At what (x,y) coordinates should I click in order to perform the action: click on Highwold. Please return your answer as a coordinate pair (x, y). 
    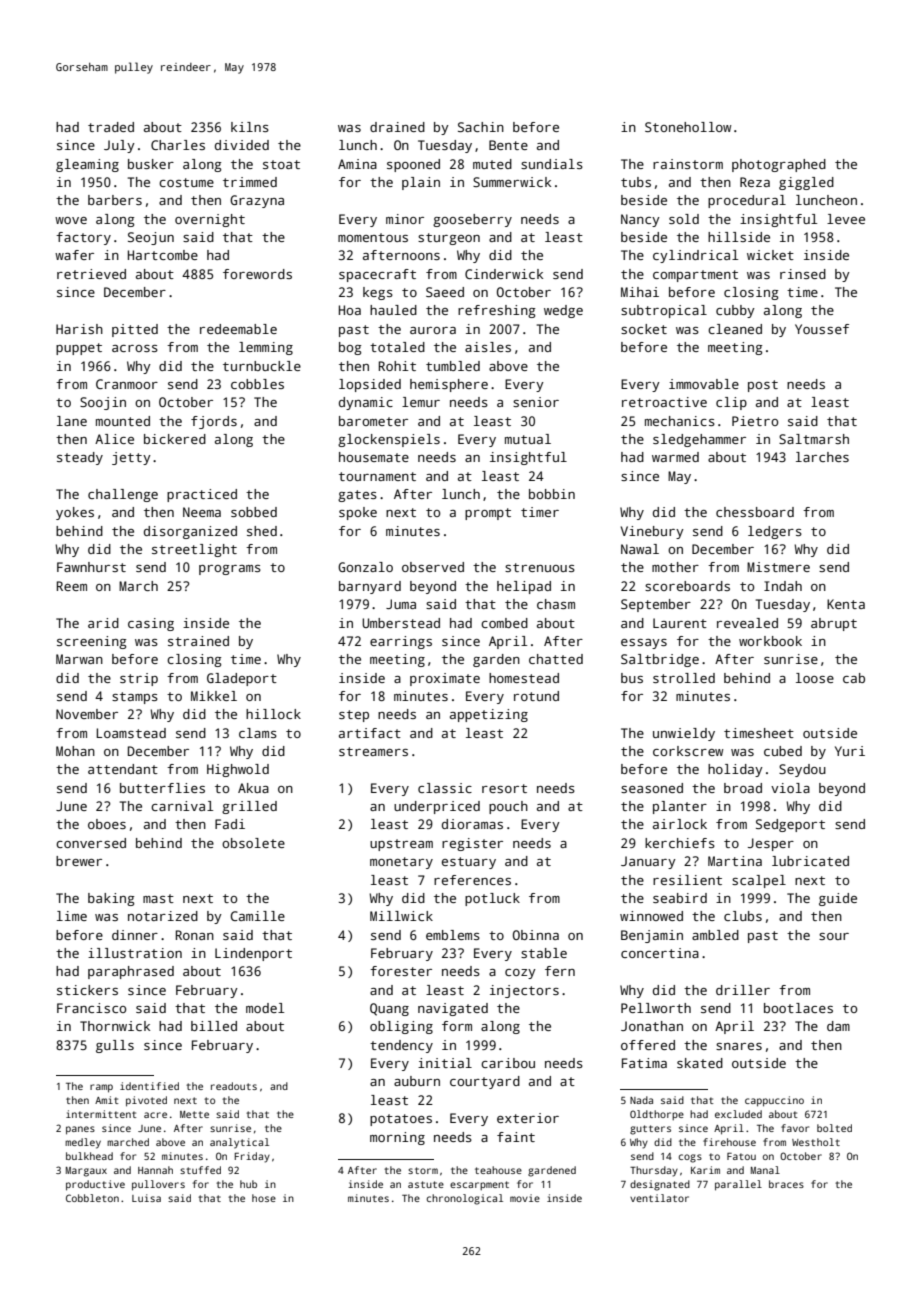
    Looking at the image, I should click on (238, 770).
